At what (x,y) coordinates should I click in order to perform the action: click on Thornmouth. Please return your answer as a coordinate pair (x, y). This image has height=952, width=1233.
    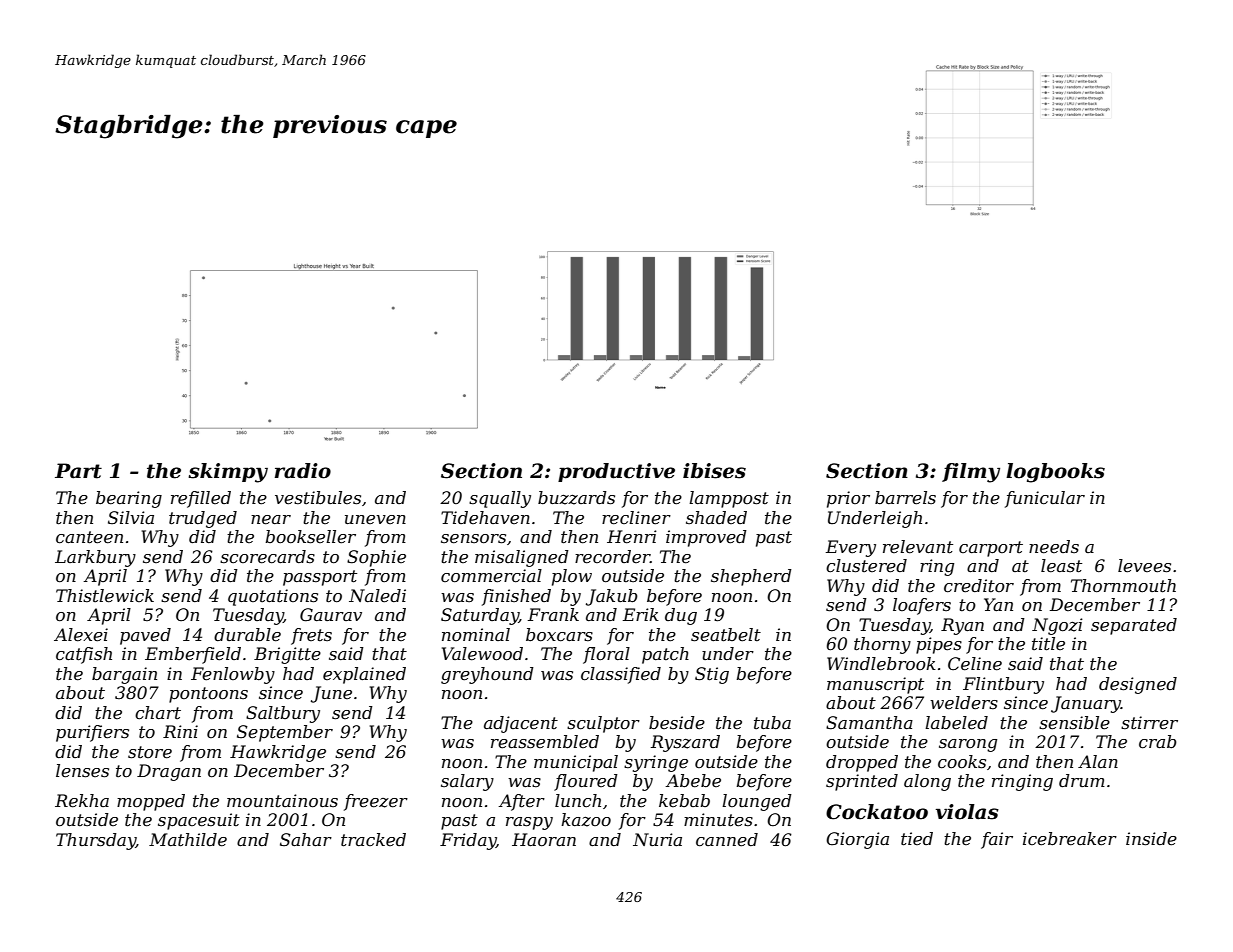
    Looking at the image, I should click on (1123, 586).
